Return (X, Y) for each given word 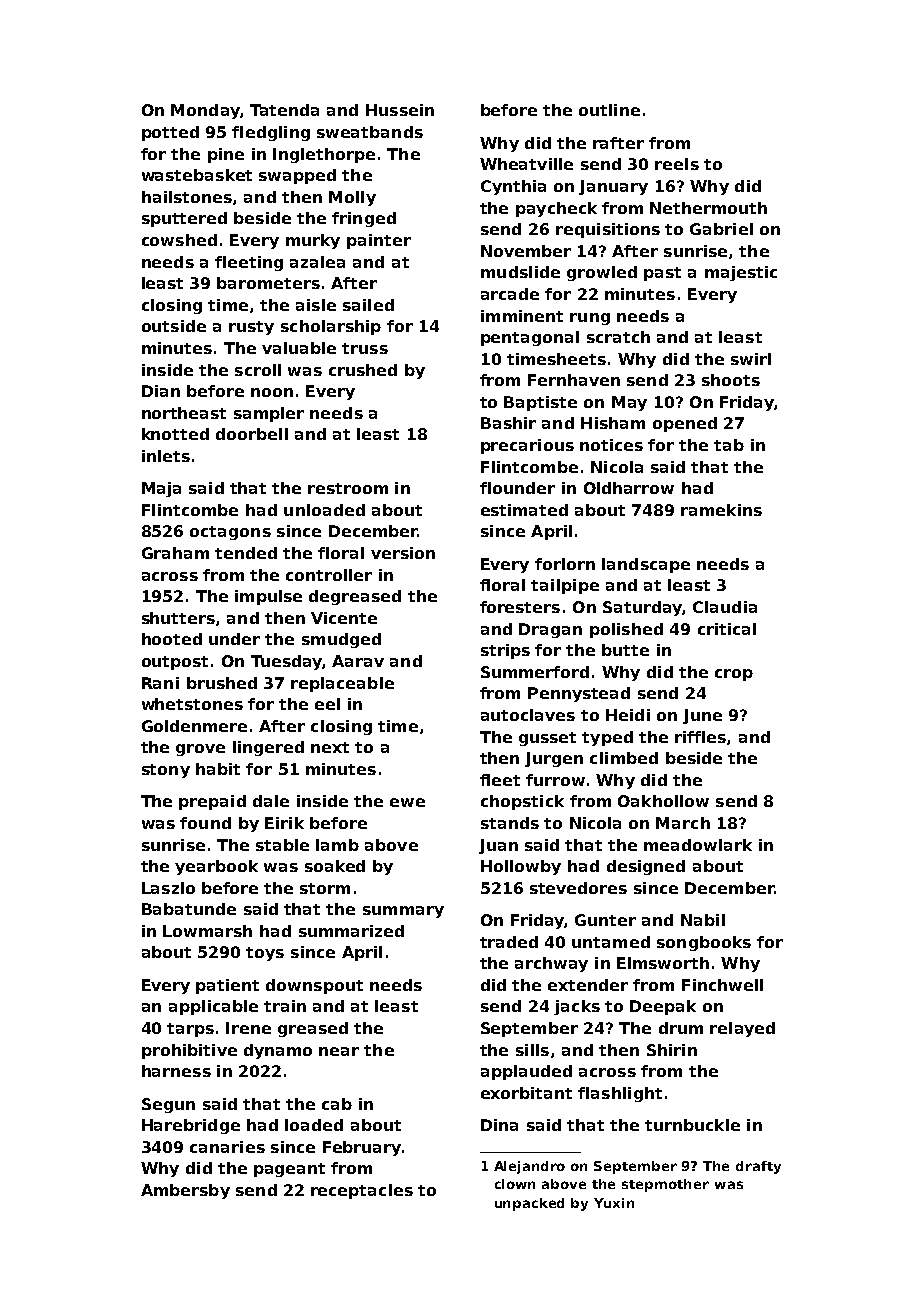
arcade (510, 294)
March (683, 823)
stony (166, 771)
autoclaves (528, 715)
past (662, 274)
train (285, 1006)
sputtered (184, 219)
